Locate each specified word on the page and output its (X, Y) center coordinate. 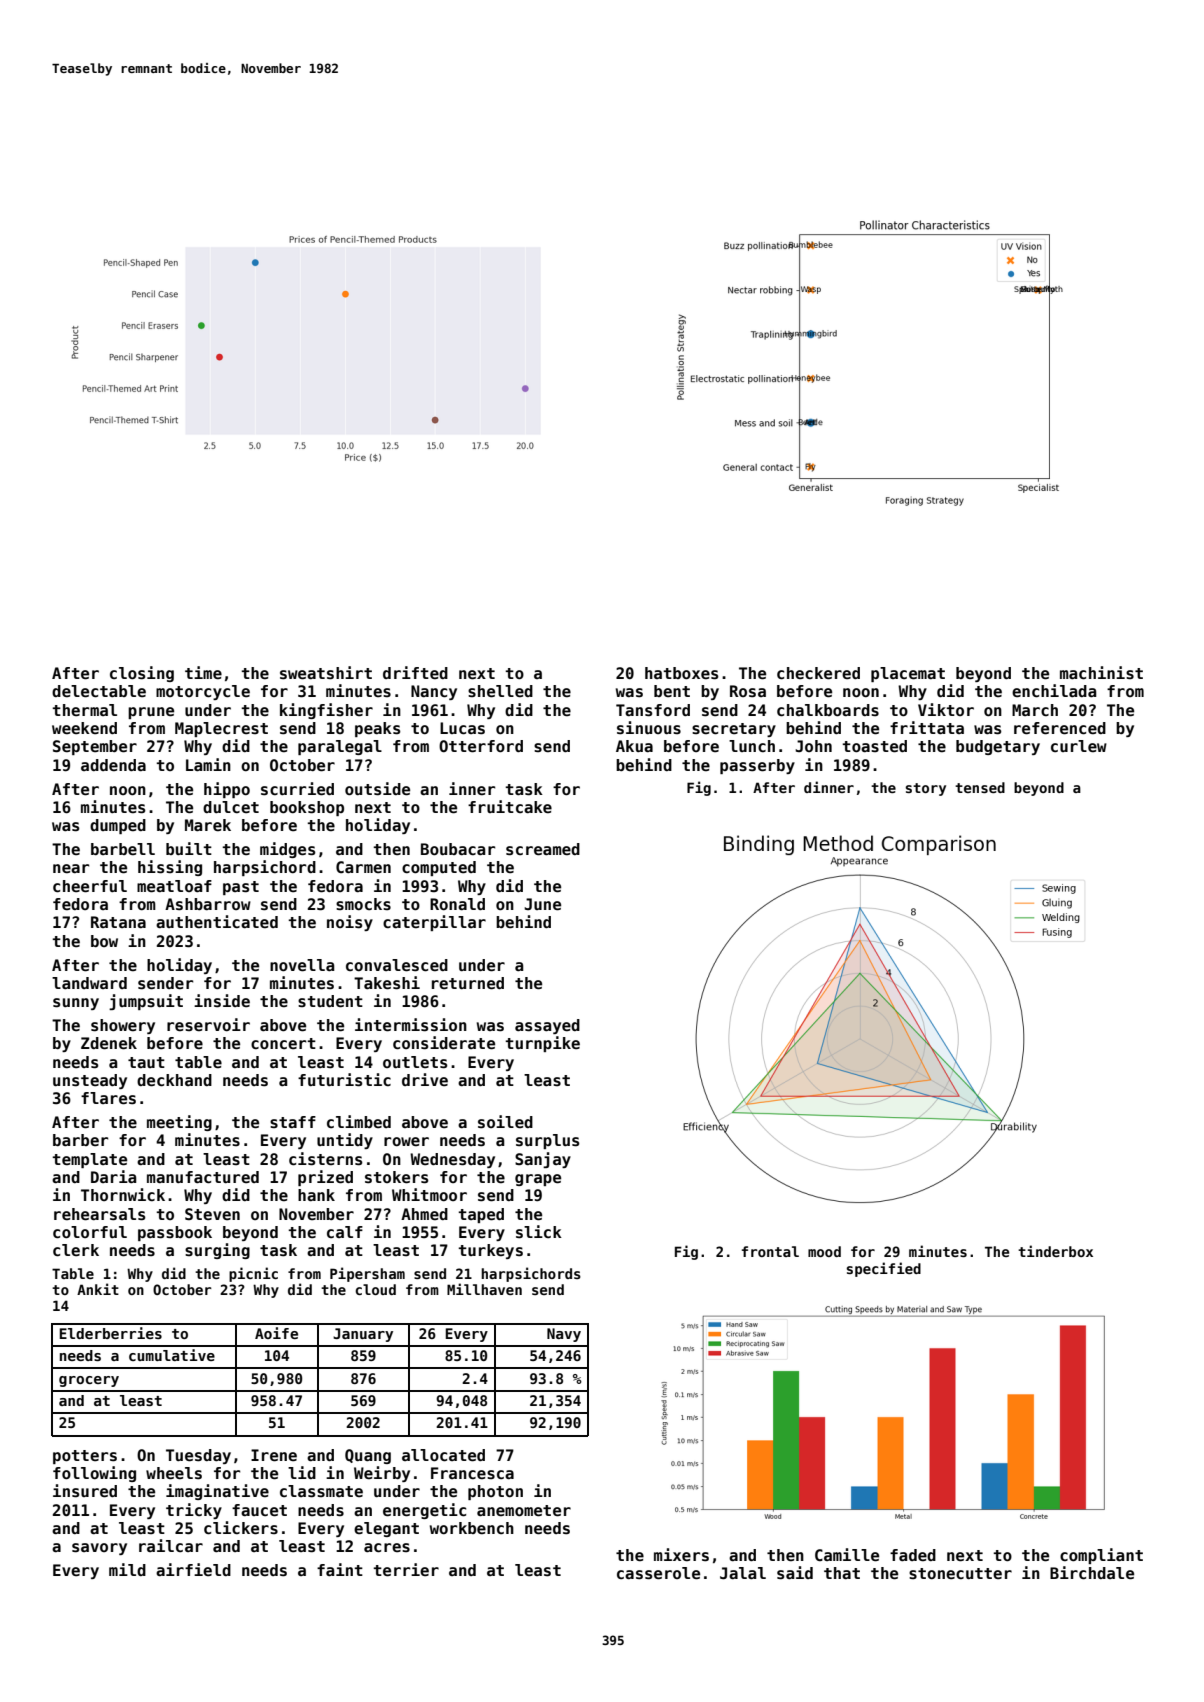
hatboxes (682, 673)
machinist (1101, 673)
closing (142, 674)
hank (316, 1195)
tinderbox (1055, 1251)
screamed (543, 849)
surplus (548, 1141)
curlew (1079, 746)
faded (913, 1555)
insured (85, 1491)
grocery (89, 1381)
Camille (847, 1555)
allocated (443, 1455)
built (189, 848)
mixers (681, 1555)
